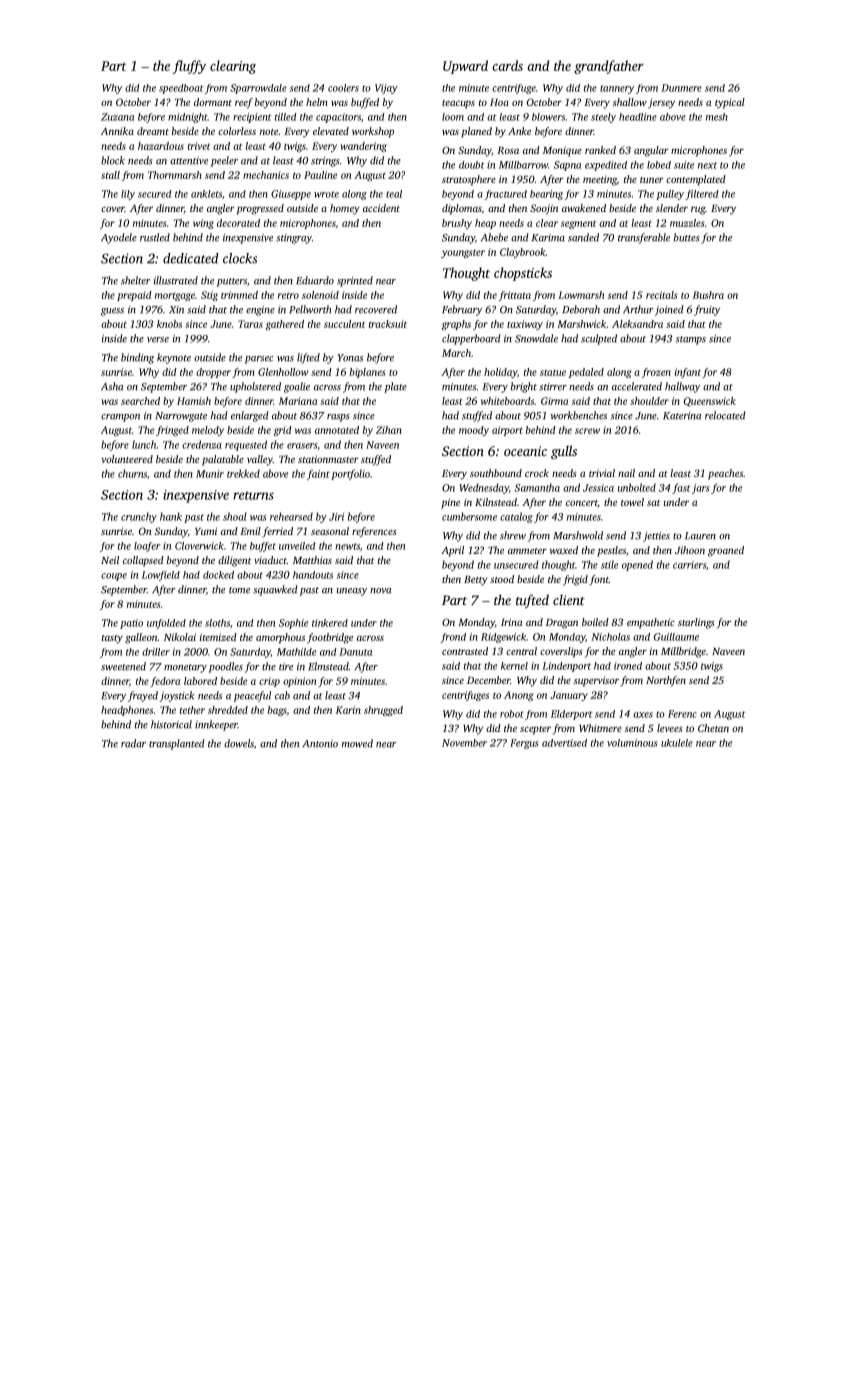 This screenshot has height=1400, width=849. I want to click on Upward, so click(465, 67).
